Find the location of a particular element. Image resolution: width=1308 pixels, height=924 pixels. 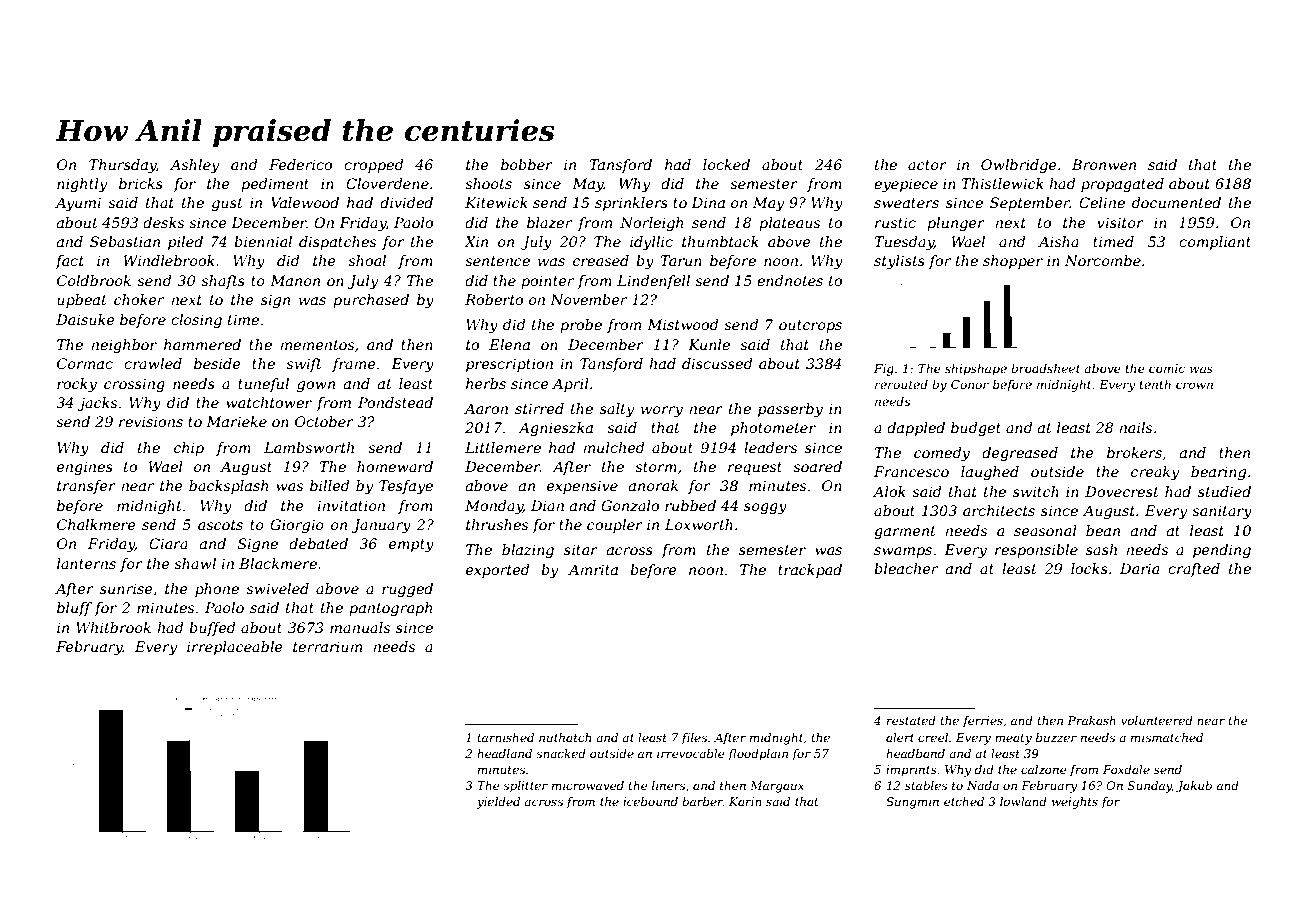

liners is located at coordinates (668, 785).
